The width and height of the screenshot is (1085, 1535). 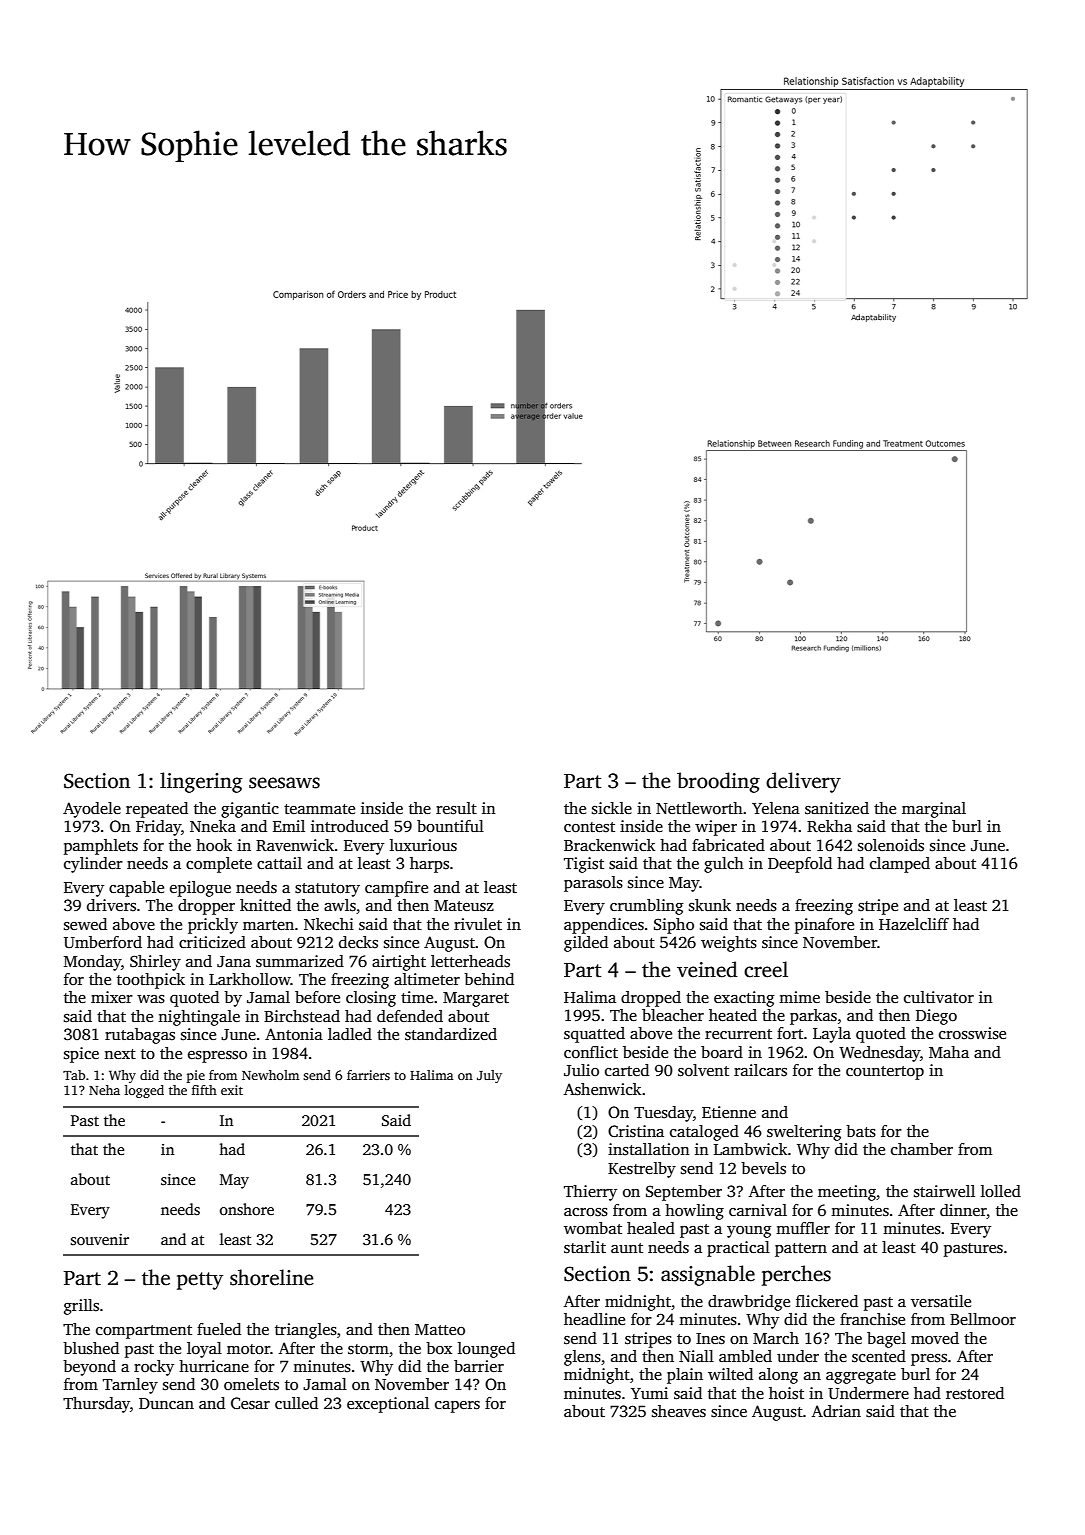 What do you see at coordinates (350, 1034) in the screenshot?
I see `ladled` at bounding box center [350, 1034].
